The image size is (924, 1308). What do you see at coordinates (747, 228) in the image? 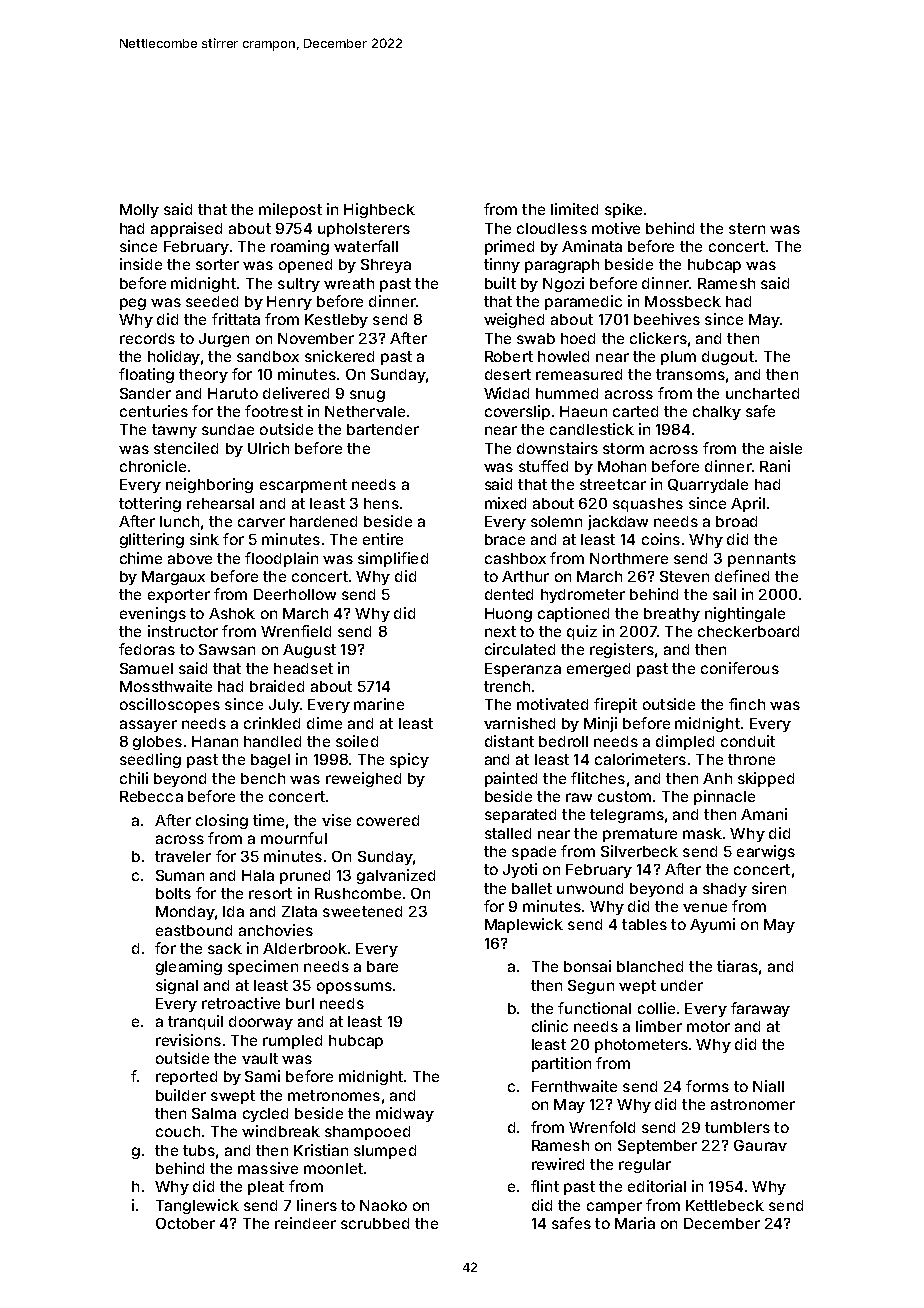
I see `stern` at bounding box center [747, 228].
